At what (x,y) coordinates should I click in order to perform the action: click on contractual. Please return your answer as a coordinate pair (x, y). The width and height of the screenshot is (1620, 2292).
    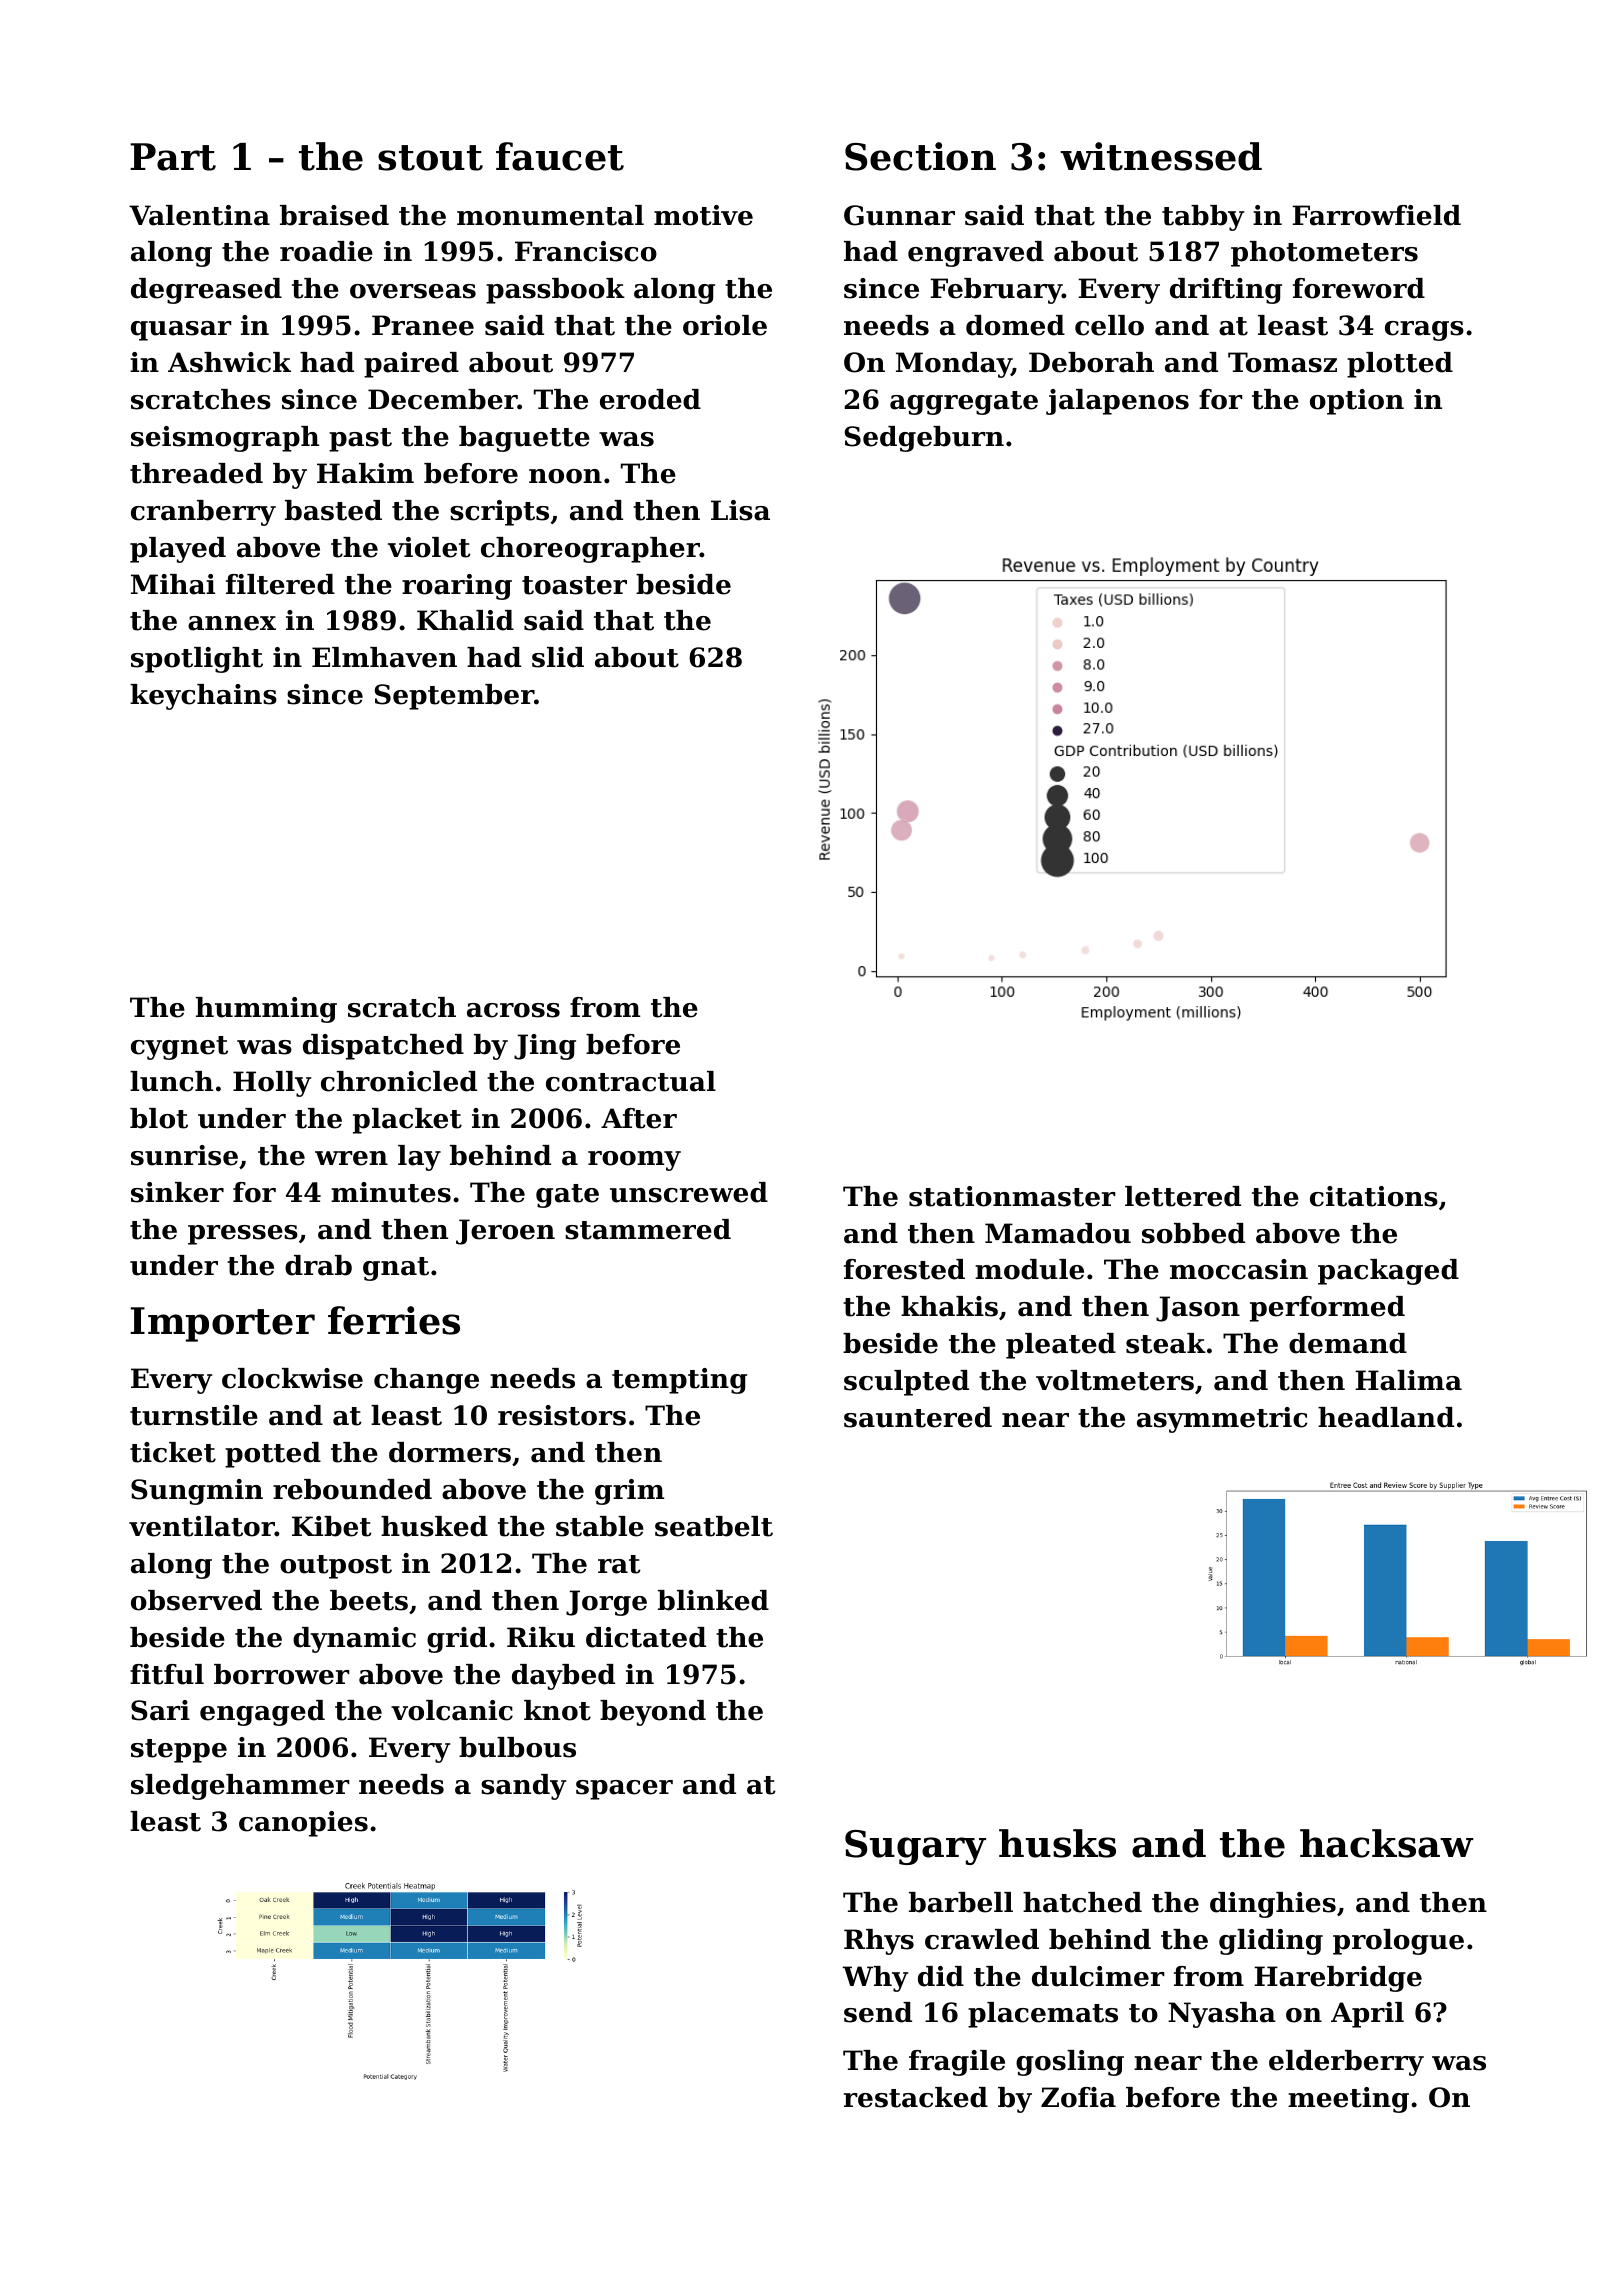
    Looking at the image, I should click on (631, 1081).
